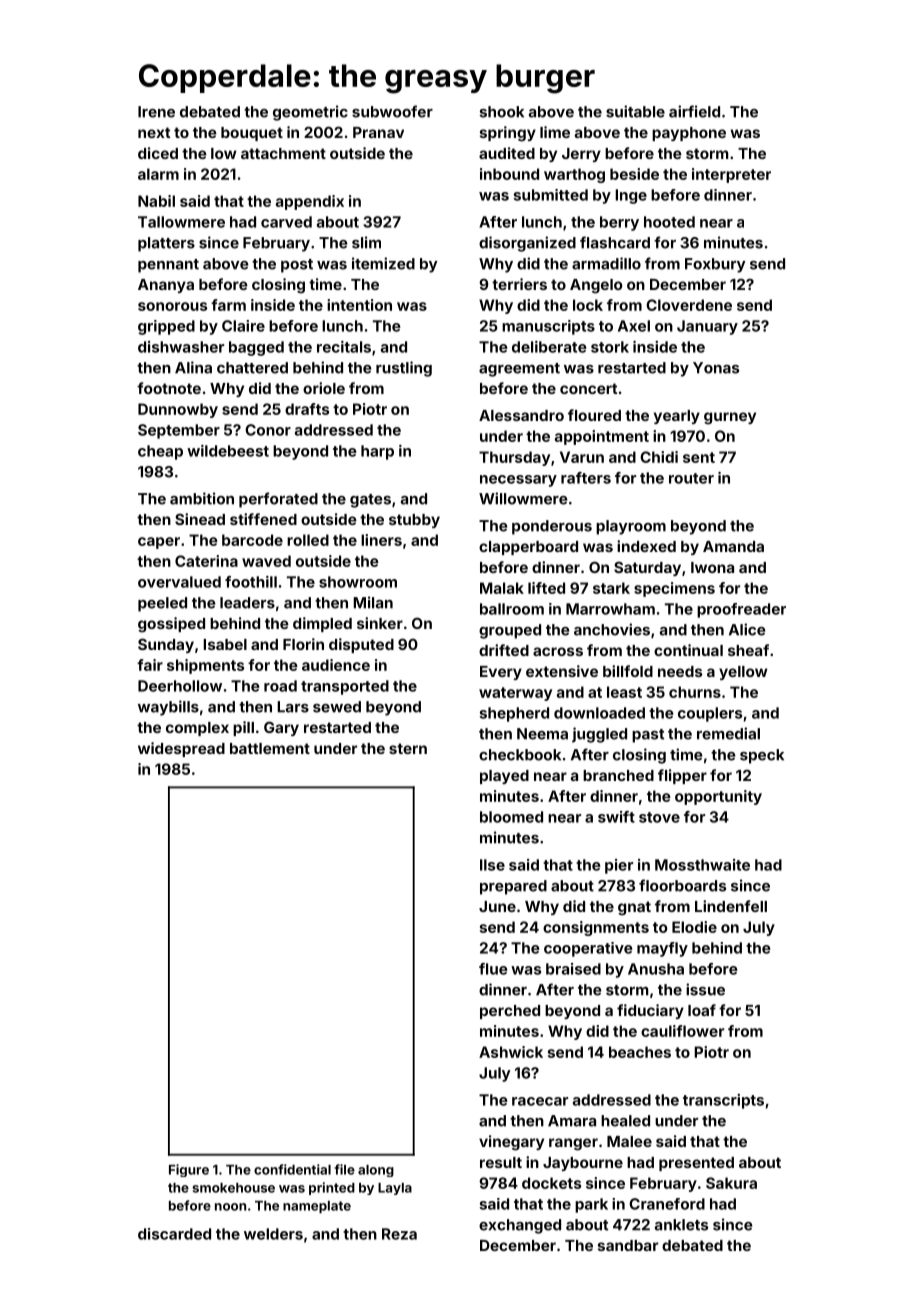 This screenshot has height=1314, width=924. Describe the element at coordinates (378, 132) in the screenshot. I see `Pranav` at that location.
